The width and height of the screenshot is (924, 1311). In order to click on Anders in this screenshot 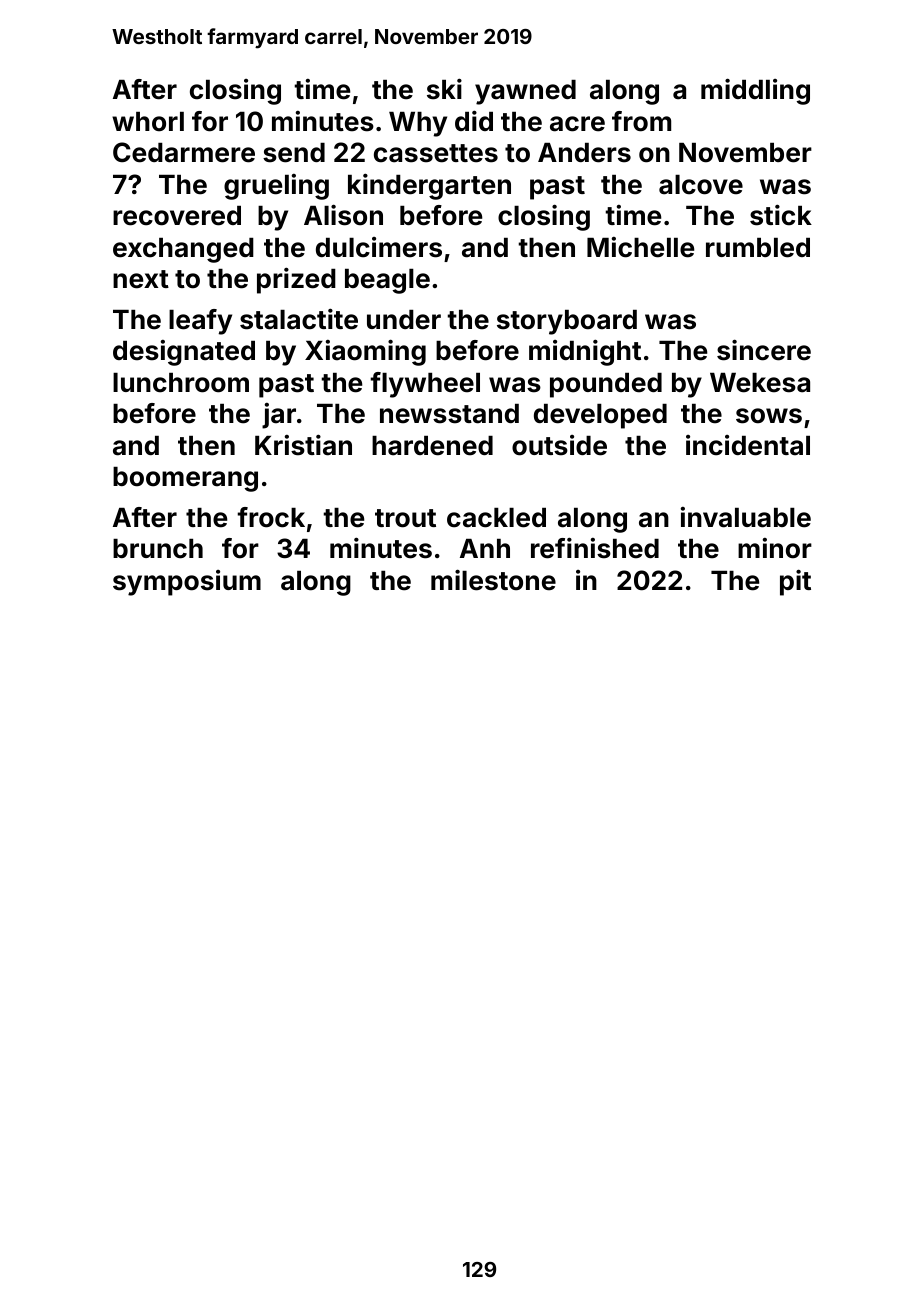, I will do `click(584, 153)`.
